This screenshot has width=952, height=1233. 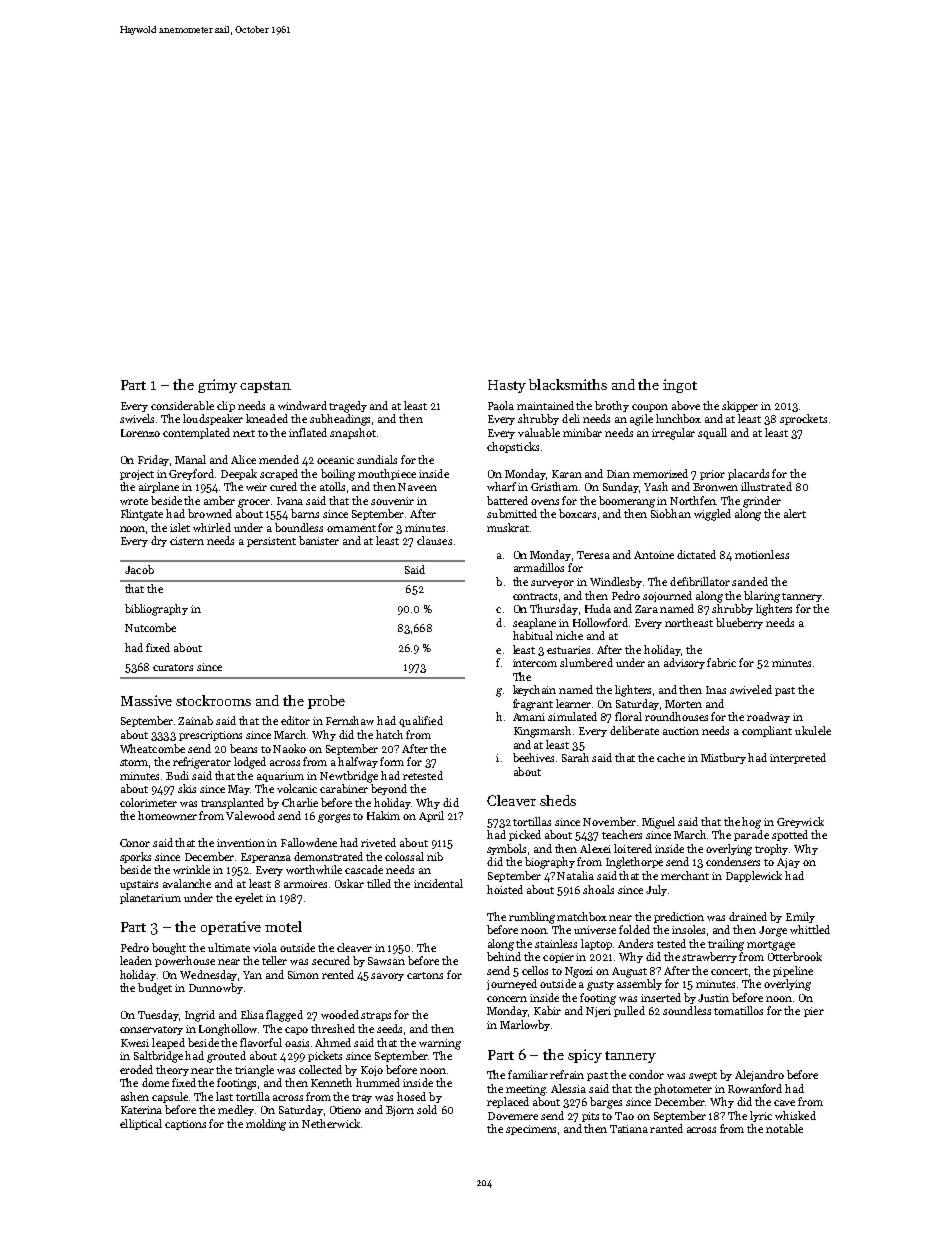 What do you see at coordinates (379, 883) in the screenshot?
I see `tilled` at bounding box center [379, 883].
